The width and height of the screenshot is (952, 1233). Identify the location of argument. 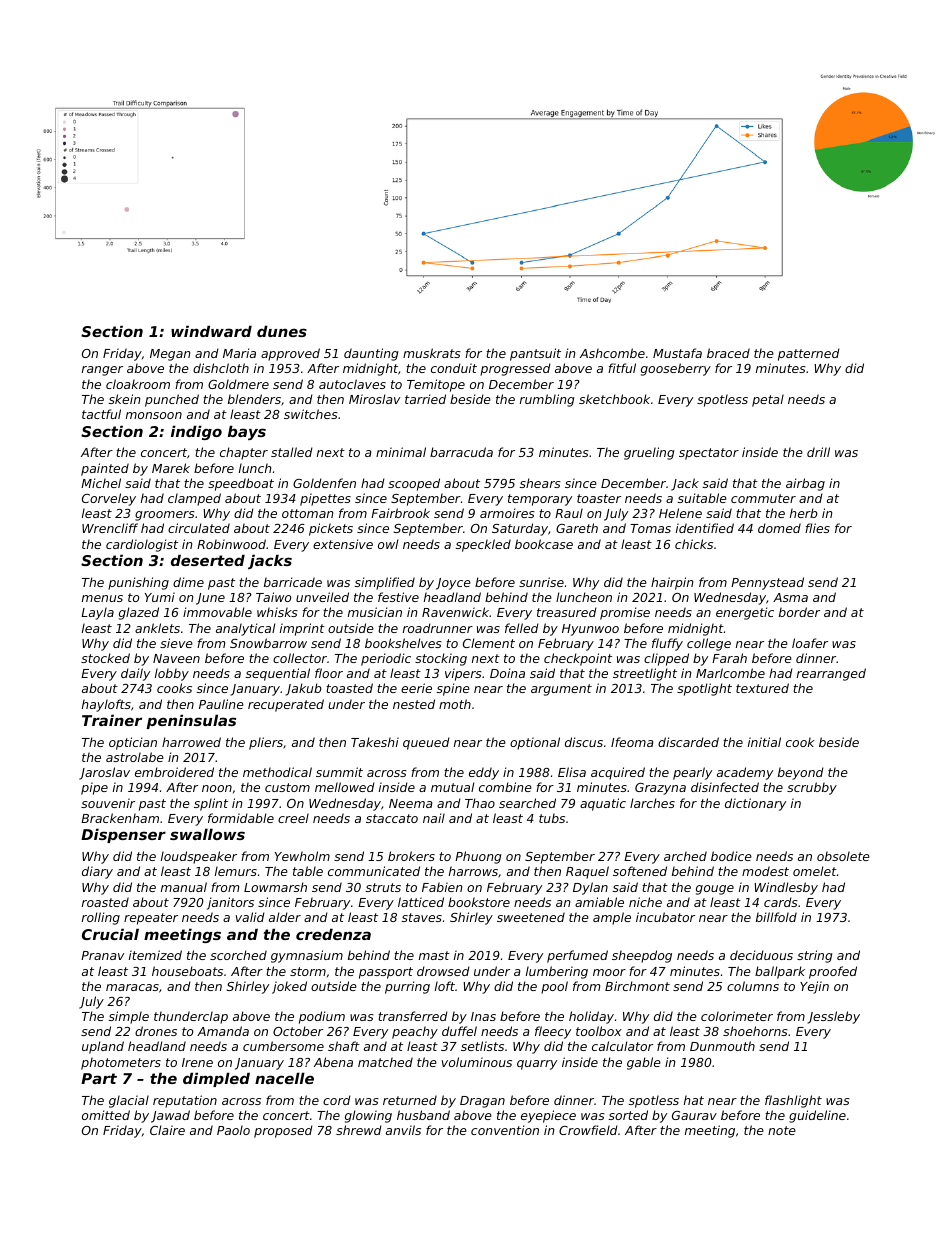
(561, 690).
